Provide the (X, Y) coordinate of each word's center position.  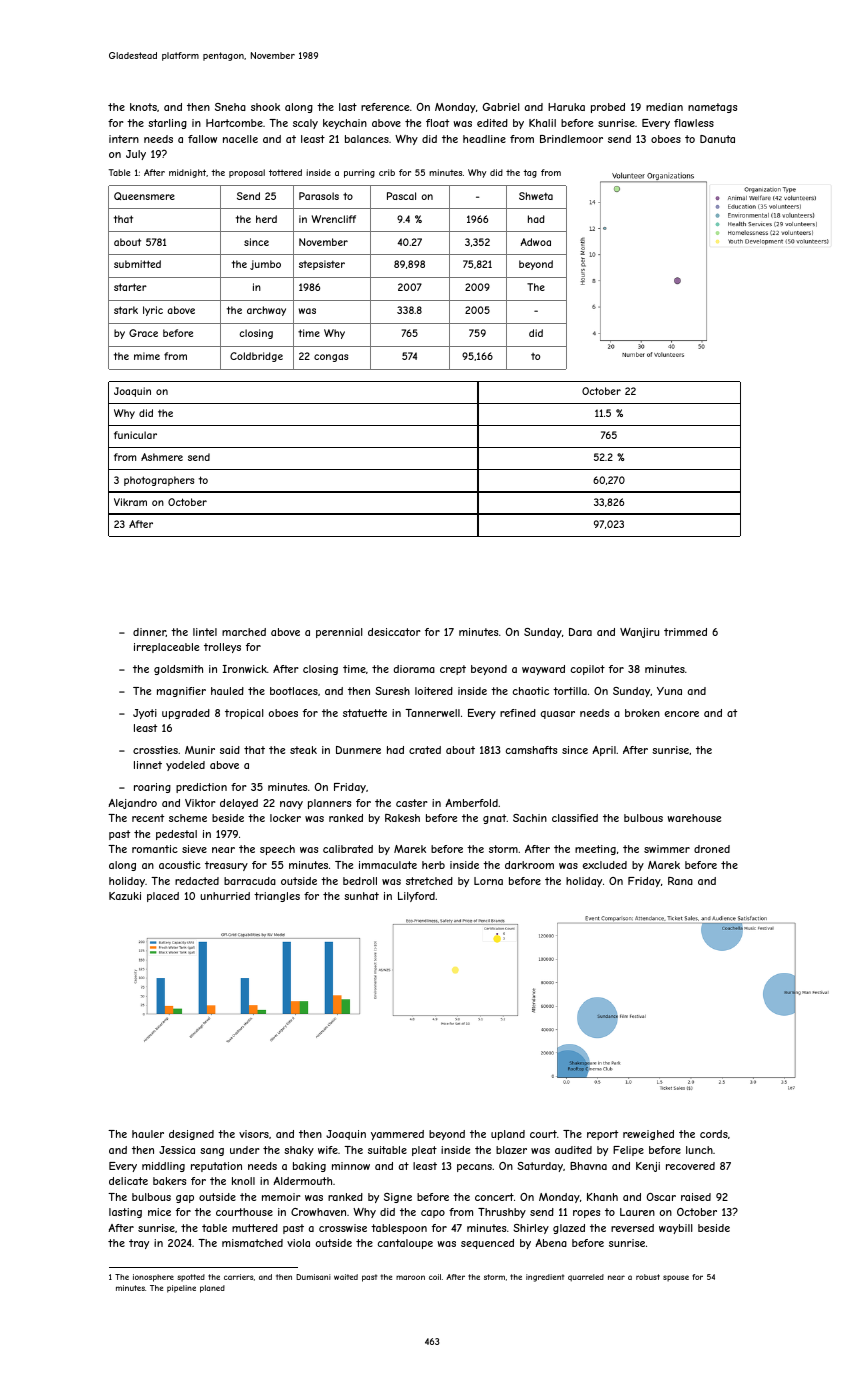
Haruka (566, 107)
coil (435, 1277)
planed (212, 1289)
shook (265, 107)
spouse (676, 1278)
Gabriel (501, 107)
